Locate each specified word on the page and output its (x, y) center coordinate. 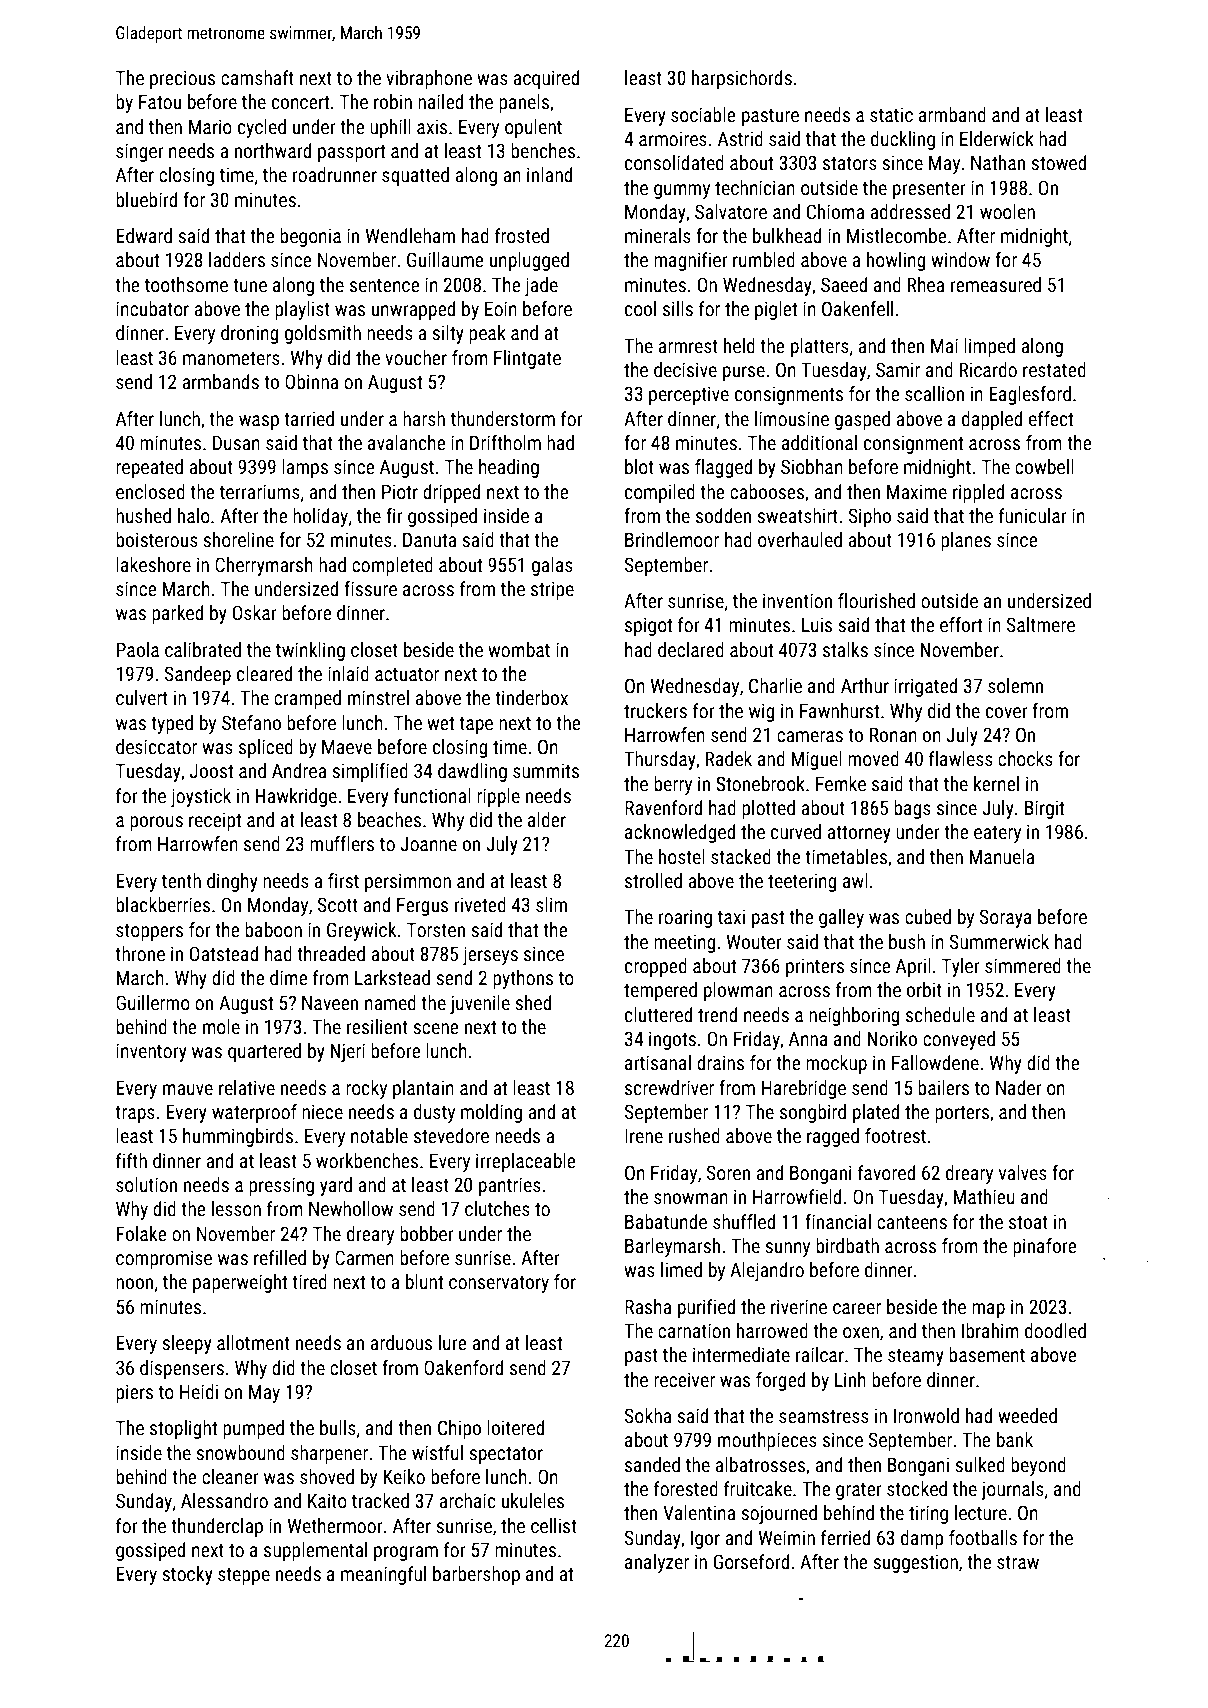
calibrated (203, 649)
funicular (1033, 515)
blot (639, 466)
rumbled (764, 259)
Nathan (998, 162)
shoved (327, 1476)
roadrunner (335, 174)
